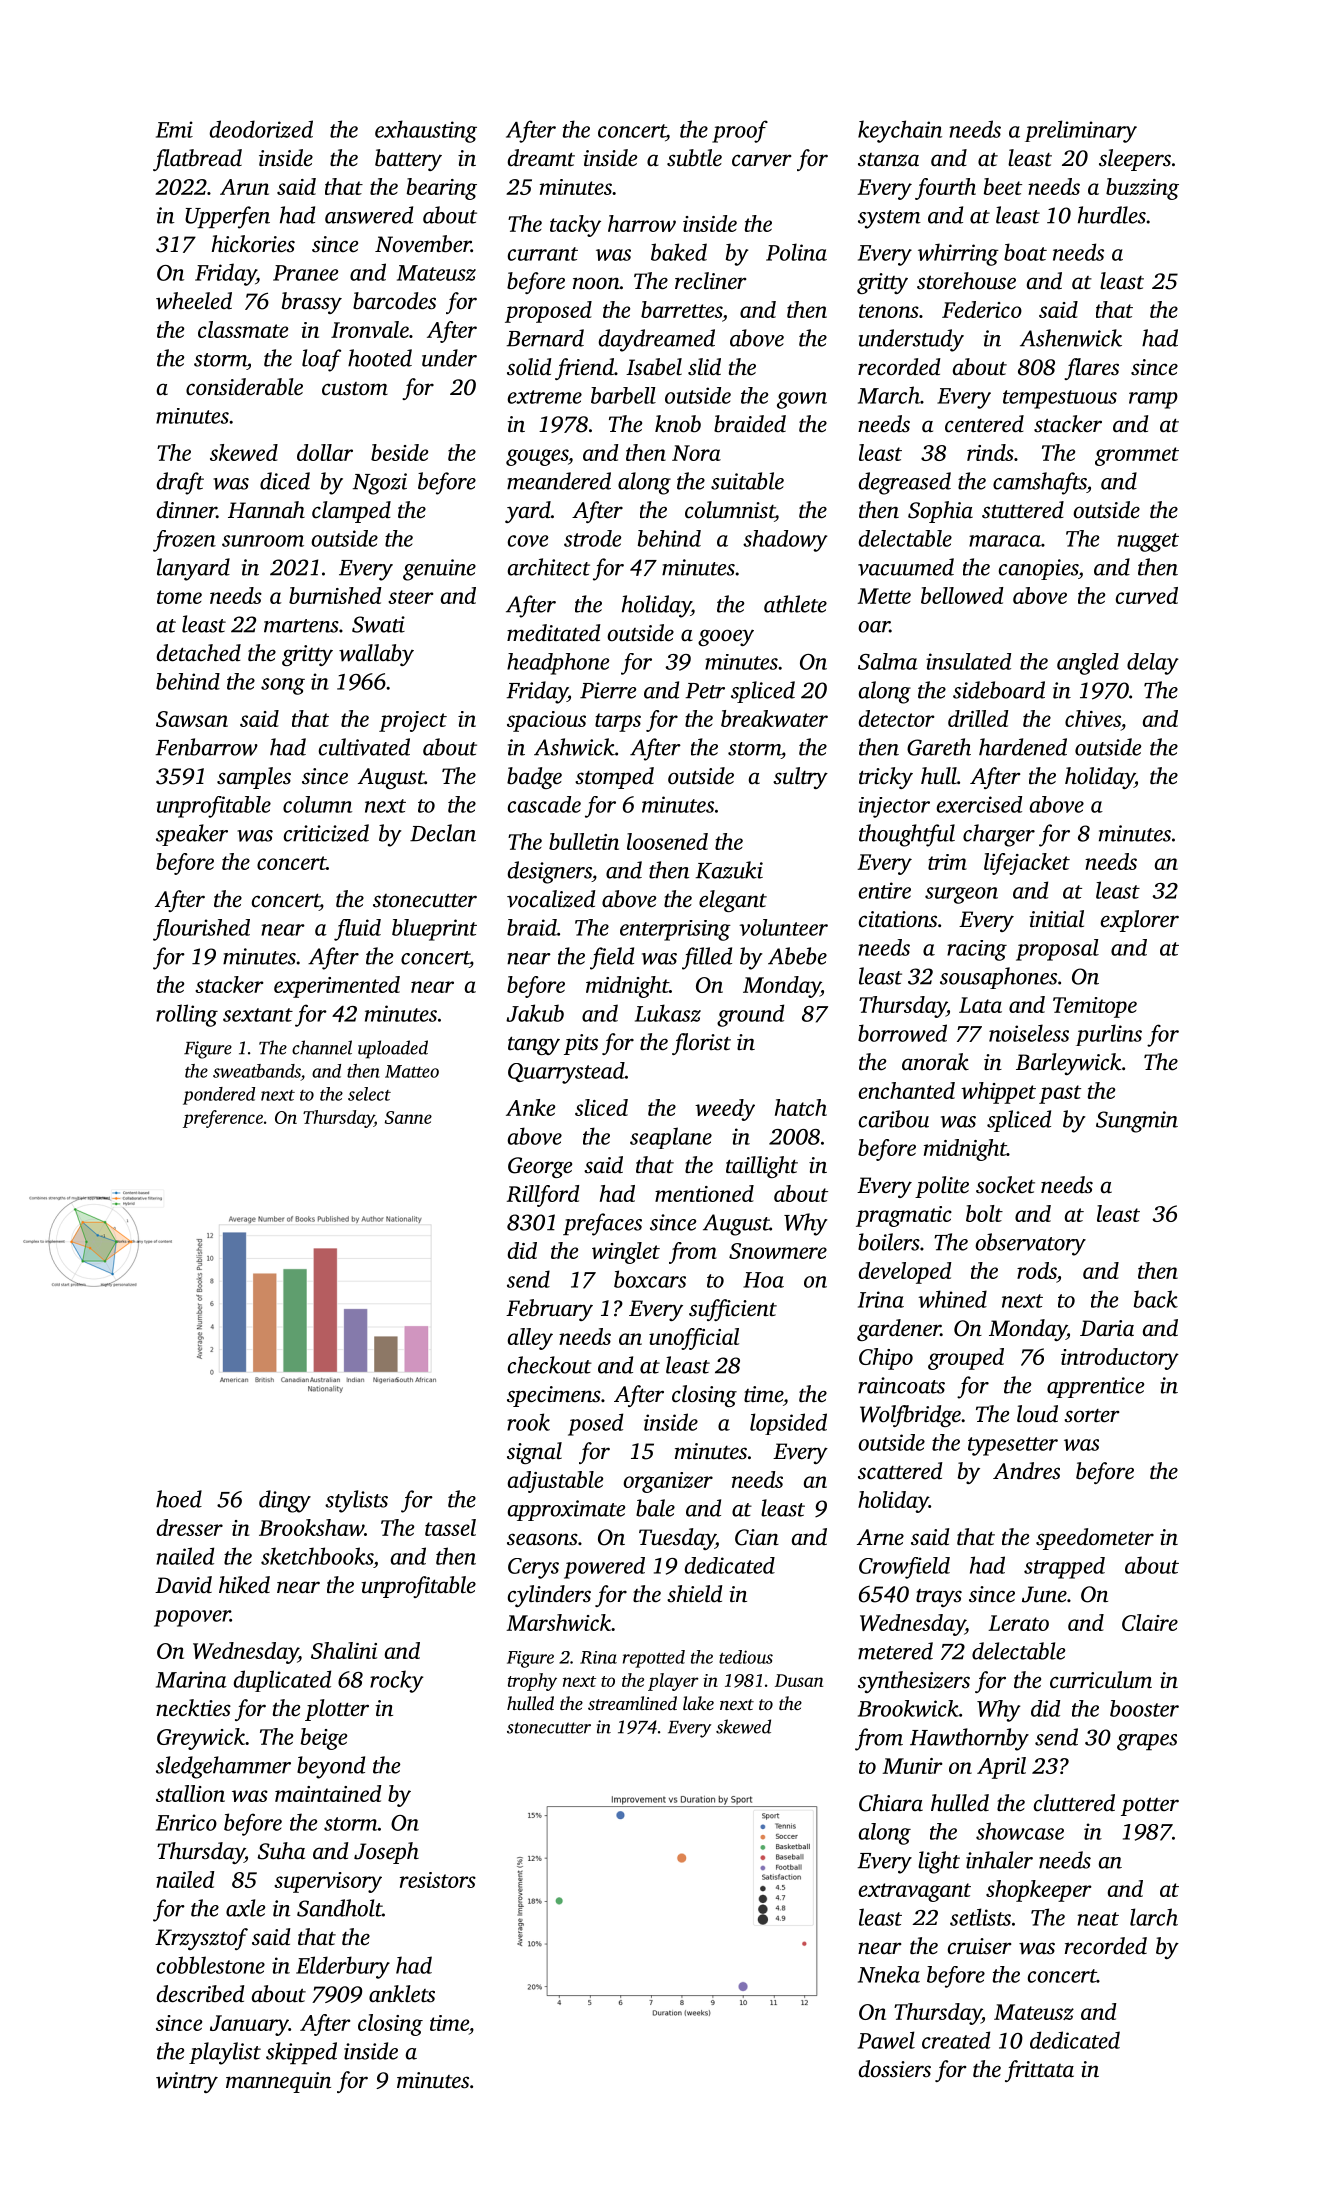 The image size is (1334, 2197). What do you see at coordinates (183, 1585) in the screenshot?
I see `David` at bounding box center [183, 1585].
